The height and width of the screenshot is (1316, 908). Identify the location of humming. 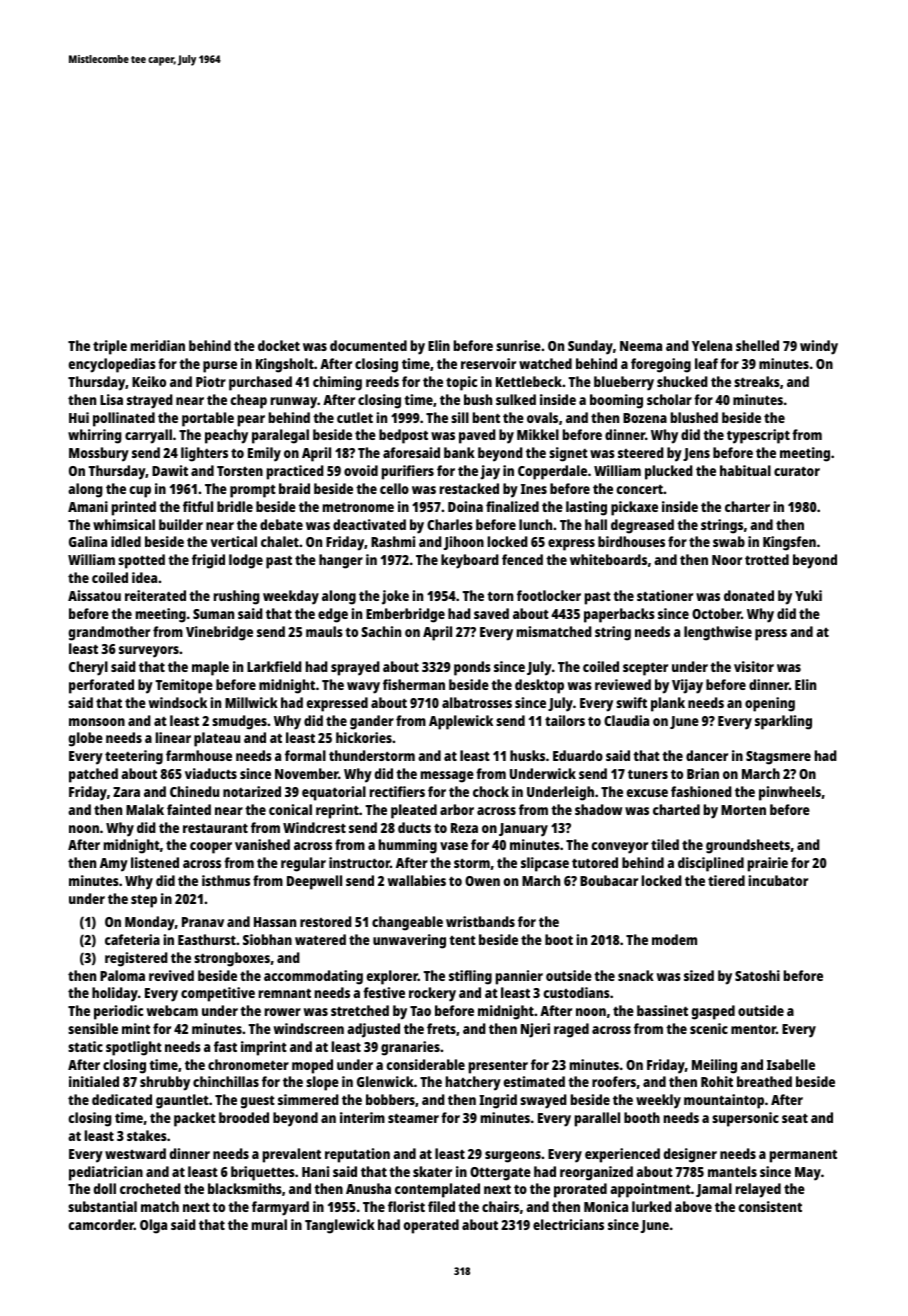
(408, 846).
